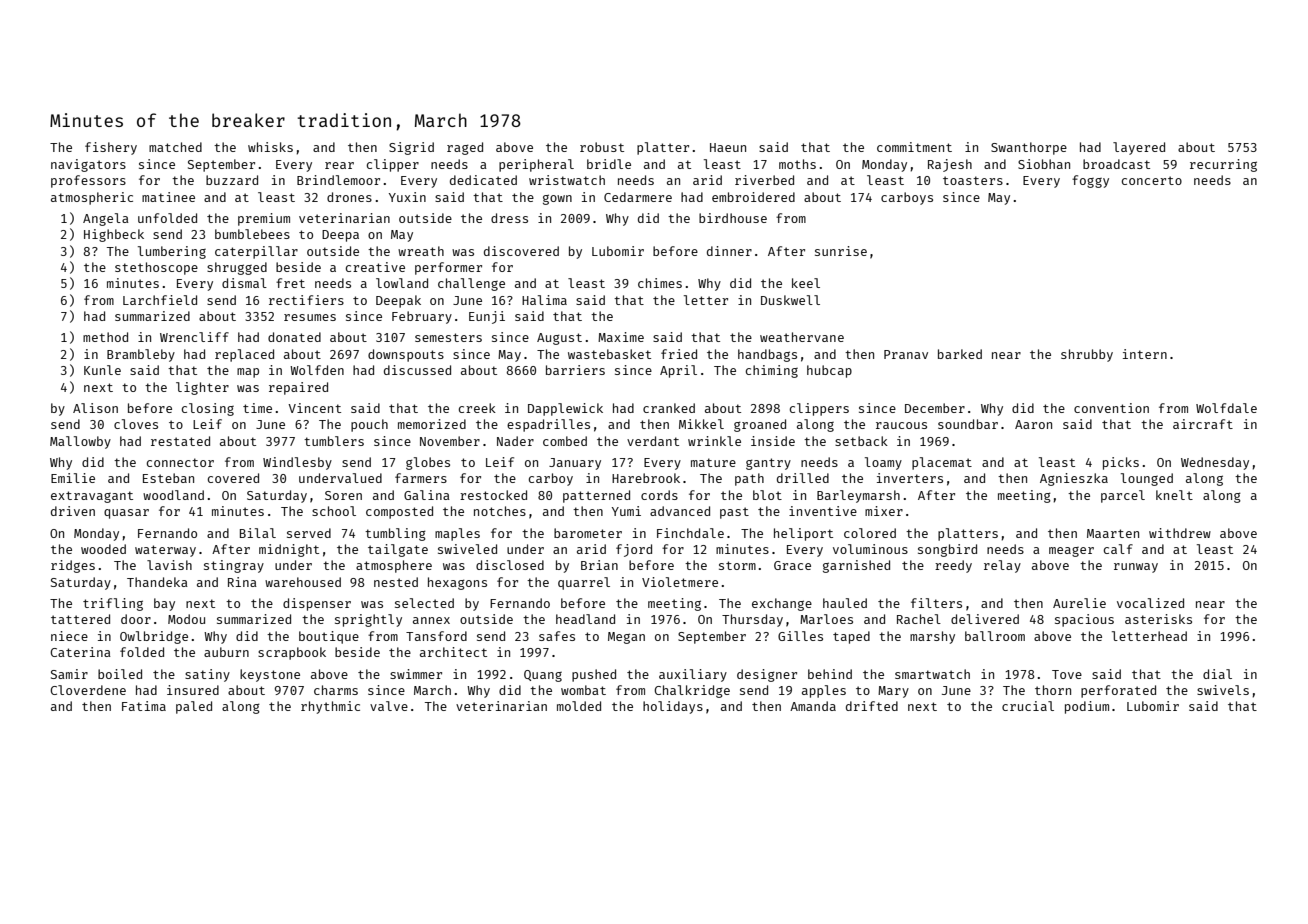  Describe the element at coordinates (714, 441) in the screenshot. I see `wrinkle` at that location.
